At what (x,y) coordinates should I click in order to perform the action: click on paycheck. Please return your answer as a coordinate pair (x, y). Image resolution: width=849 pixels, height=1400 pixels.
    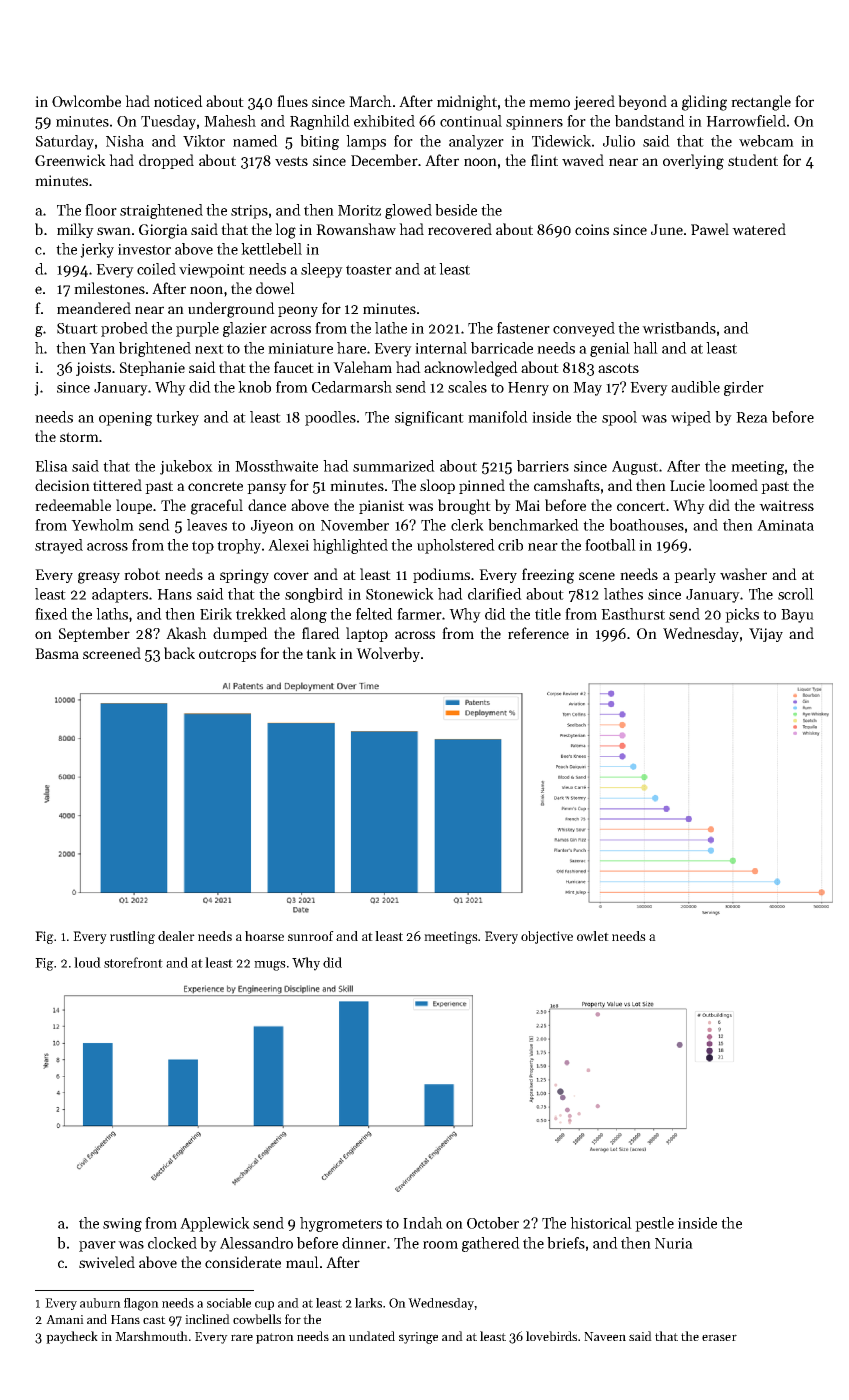
    Looking at the image, I should click on (72, 1337).
